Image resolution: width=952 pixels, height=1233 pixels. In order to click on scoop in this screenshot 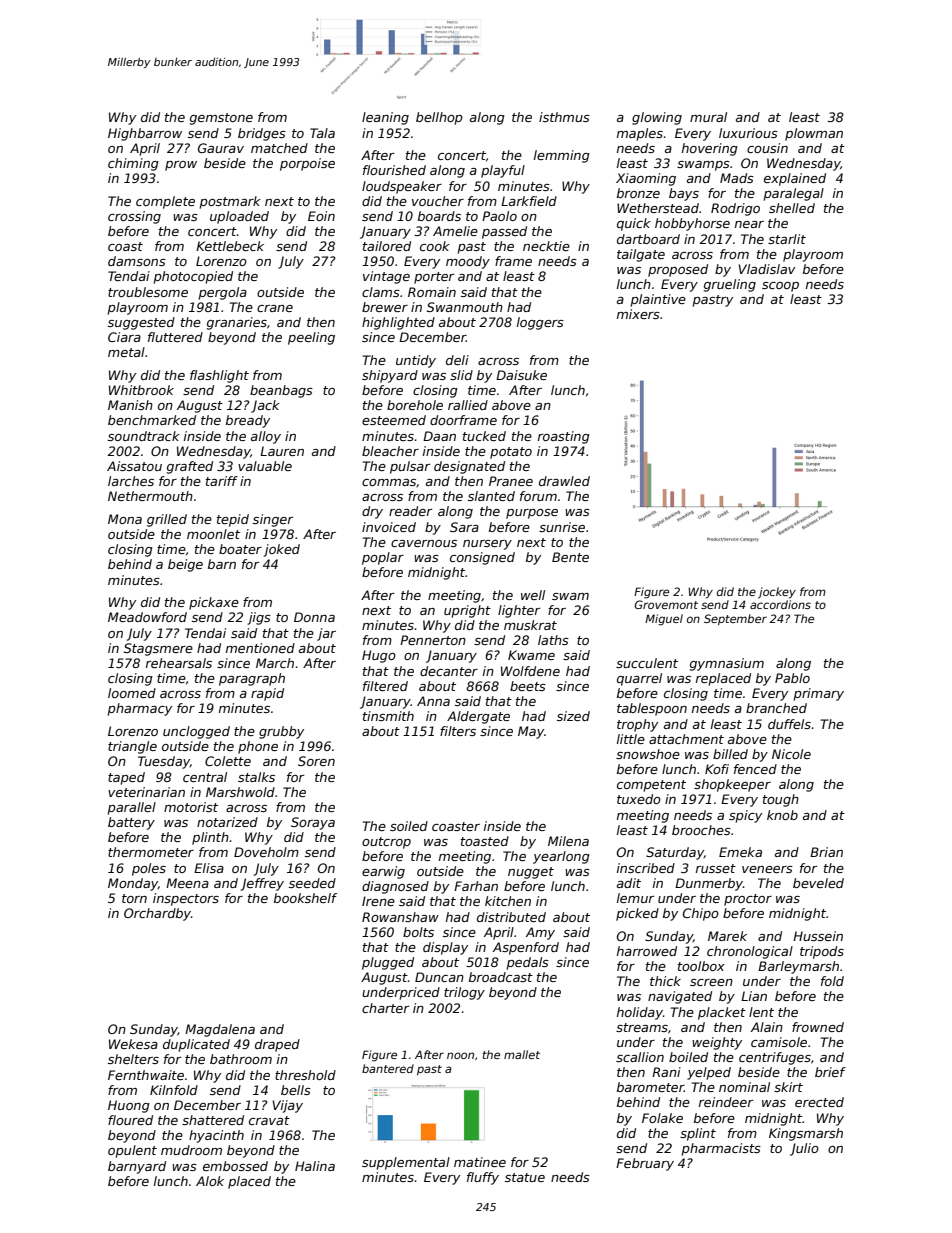, I will do `click(780, 287)`.
